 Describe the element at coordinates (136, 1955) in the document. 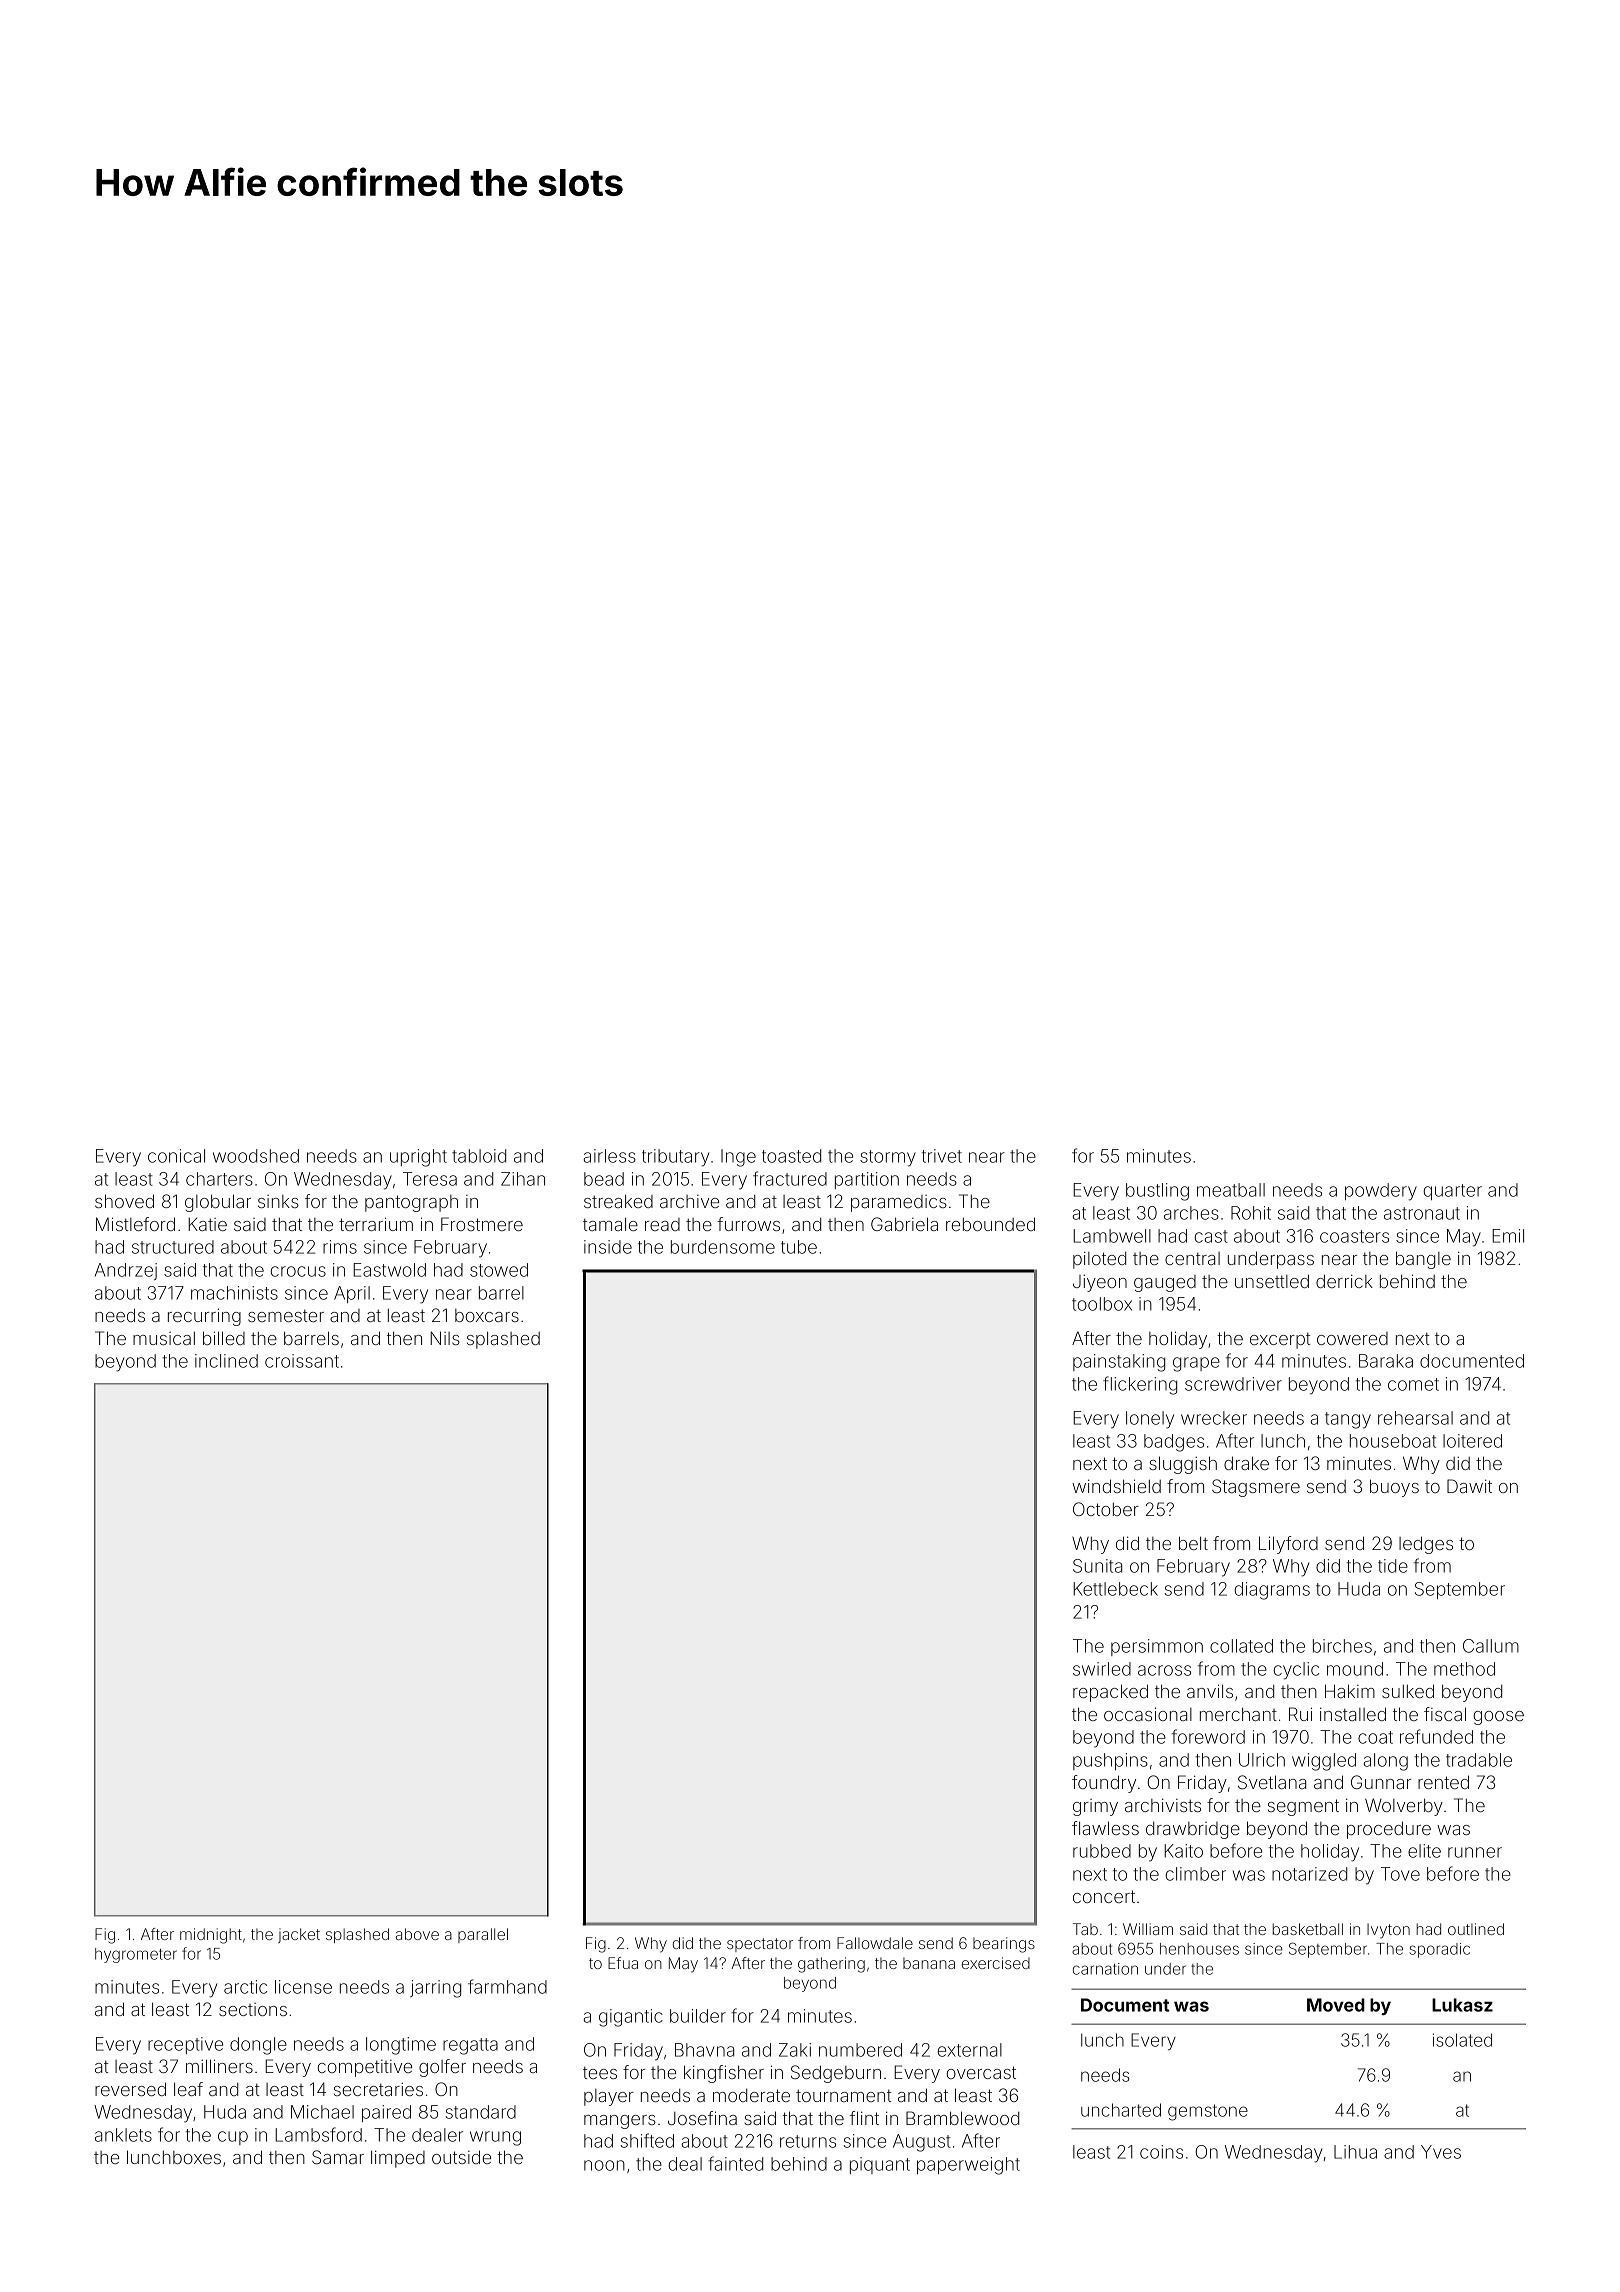

I see `hygrometer` at that location.
